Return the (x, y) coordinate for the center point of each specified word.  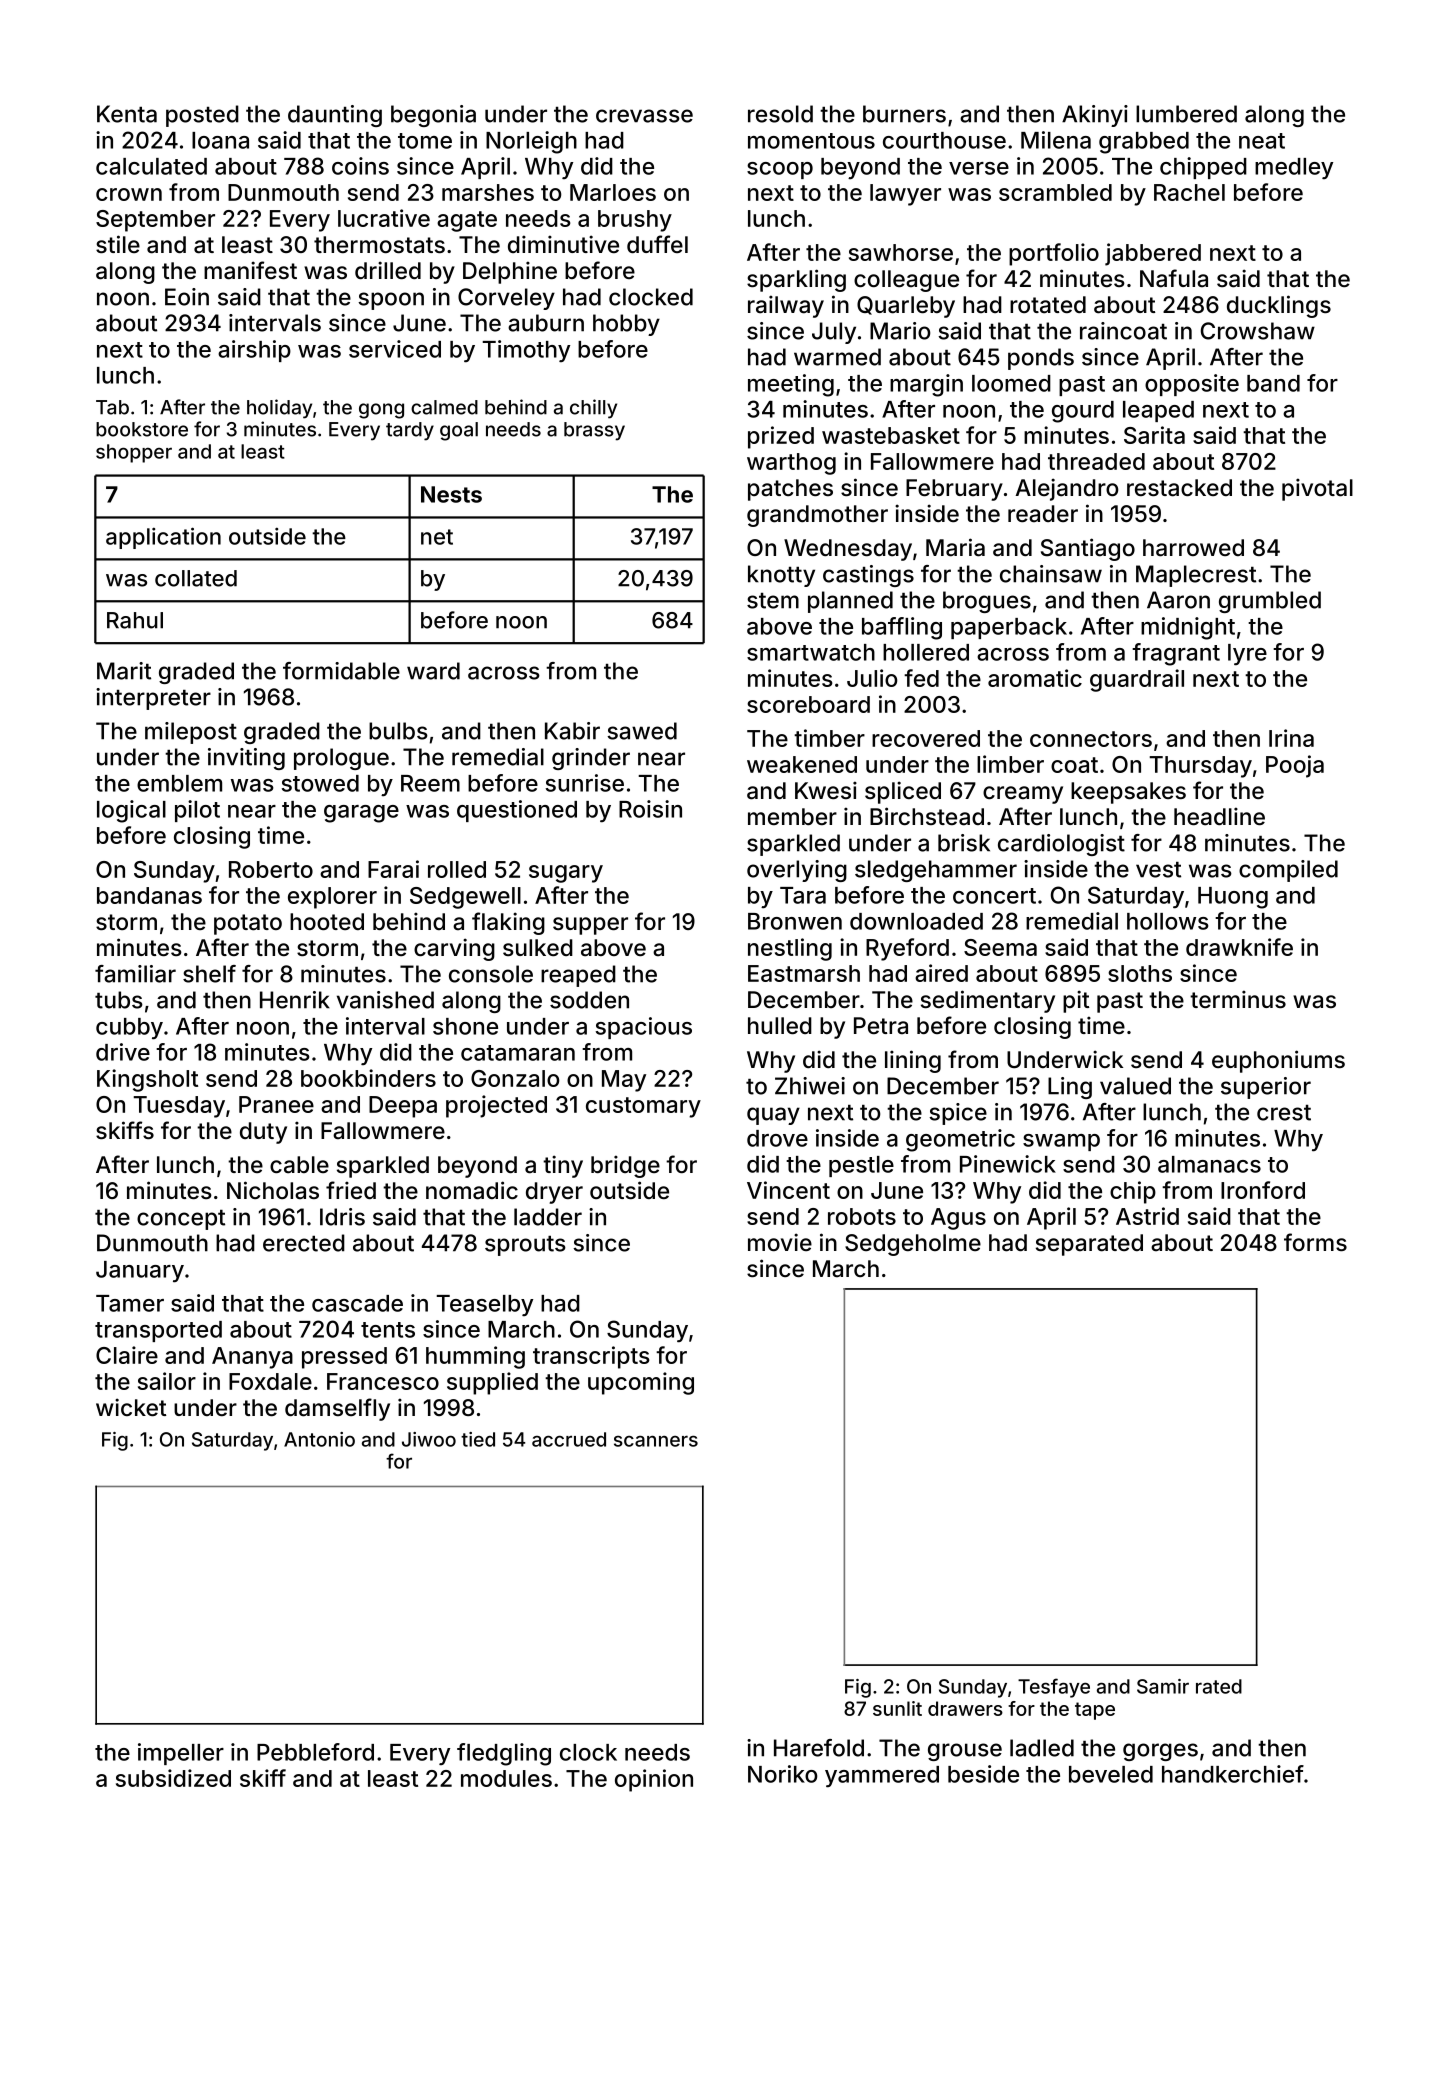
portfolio (1054, 254)
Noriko (783, 1774)
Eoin (187, 297)
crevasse (644, 116)
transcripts (591, 1357)
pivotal (1317, 489)
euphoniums (1278, 1061)
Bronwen (795, 921)
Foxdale (270, 1381)
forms (1315, 1242)
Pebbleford (315, 1752)
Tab (112, 407)
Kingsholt (147, 1080)
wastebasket (891, 435)
